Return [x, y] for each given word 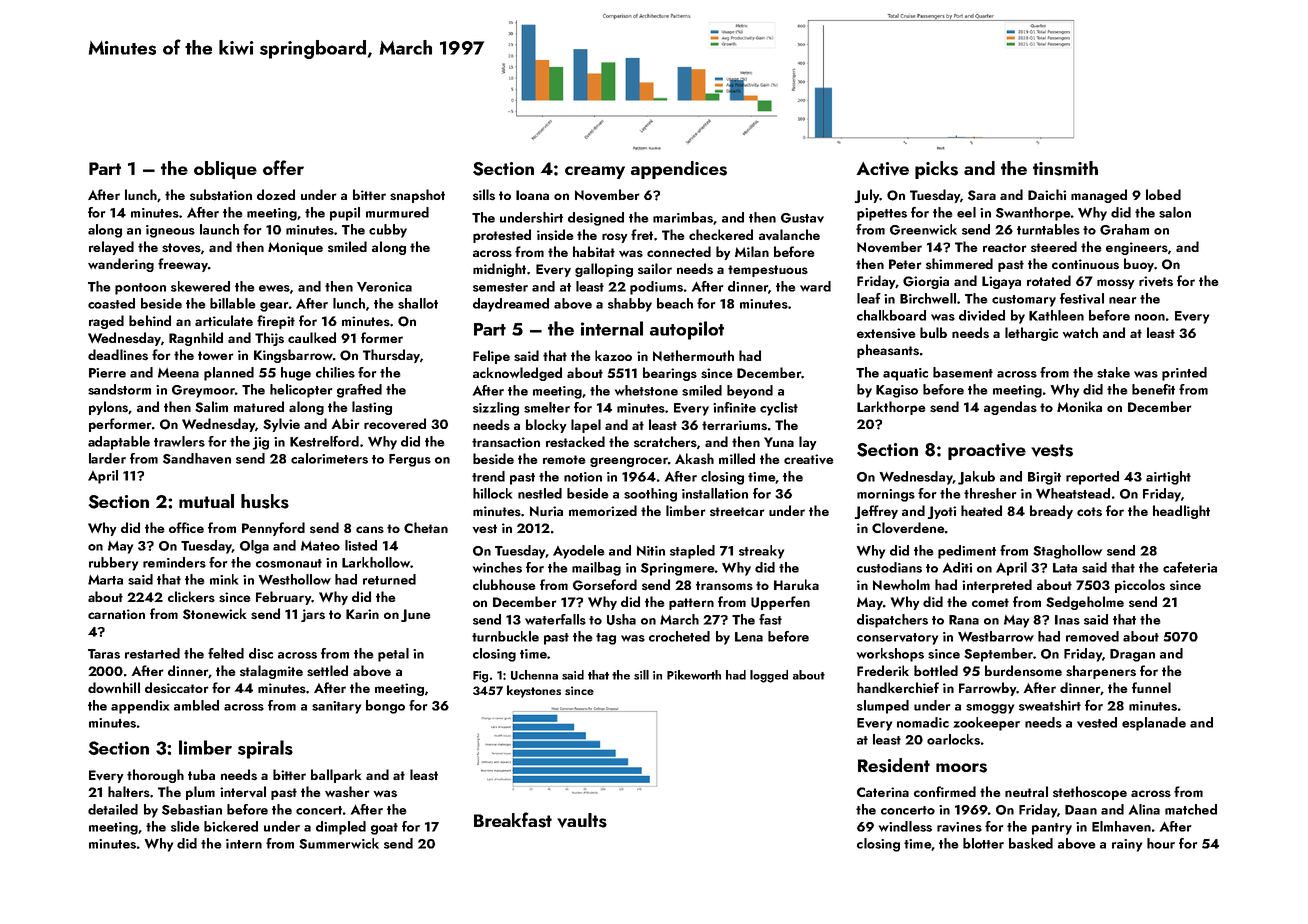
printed [1184, 374]
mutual [206, 501]
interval [243, 791]
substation [221, 195]
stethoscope [1090, 793]
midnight [499, 270]
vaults [582, 820]
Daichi [1047, 194]
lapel [586, 426]
